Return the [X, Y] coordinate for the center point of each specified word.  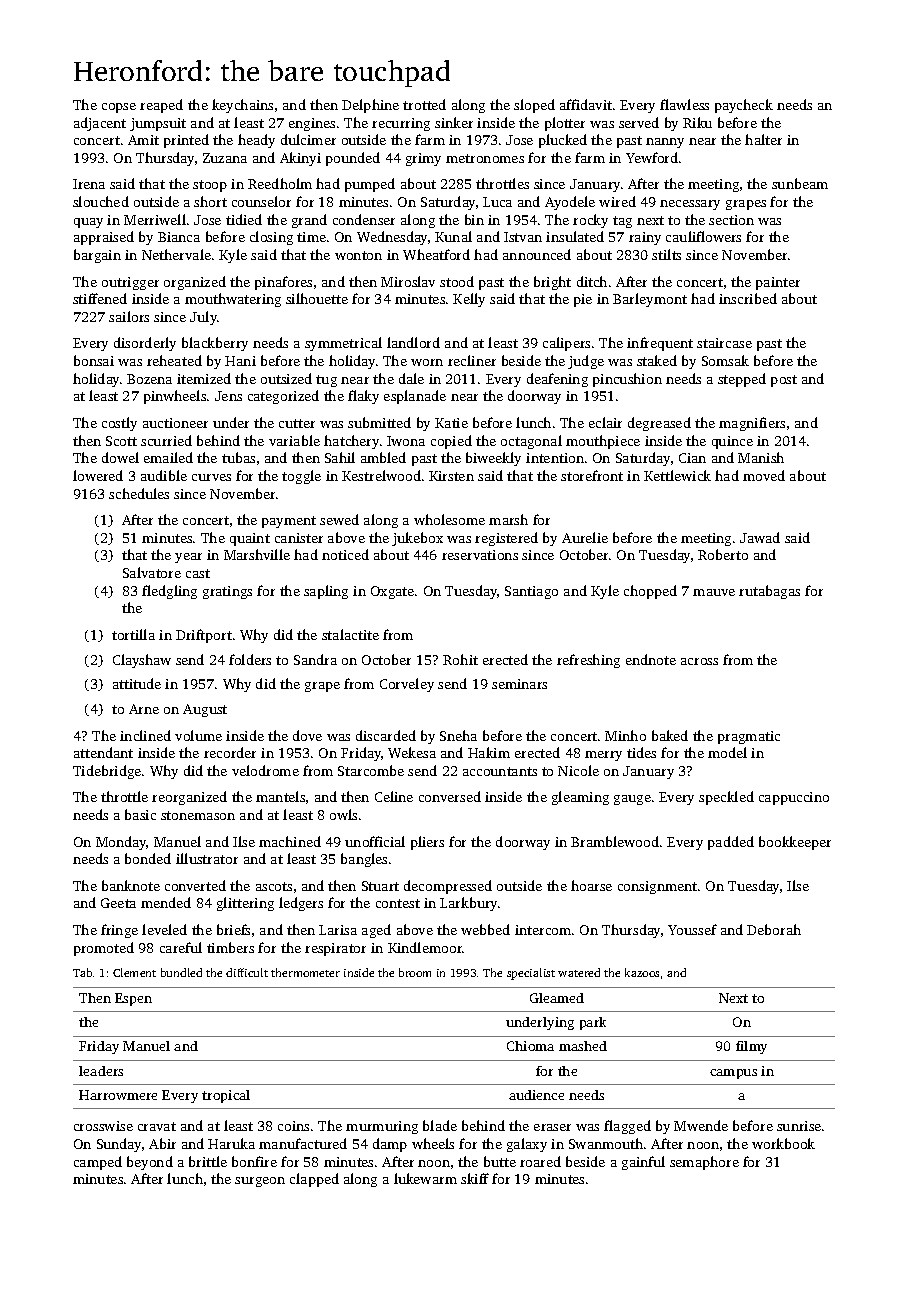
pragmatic [749, 737]
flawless [684, 104]
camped [98, 1163]
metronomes [485, 158]
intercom [543, 930]
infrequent [660, 344]
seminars [519, 684]
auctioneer [175, 423]
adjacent [100, 124]
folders [250, 659]
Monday [121, 843]
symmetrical [343, 344]
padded [731, 843]
